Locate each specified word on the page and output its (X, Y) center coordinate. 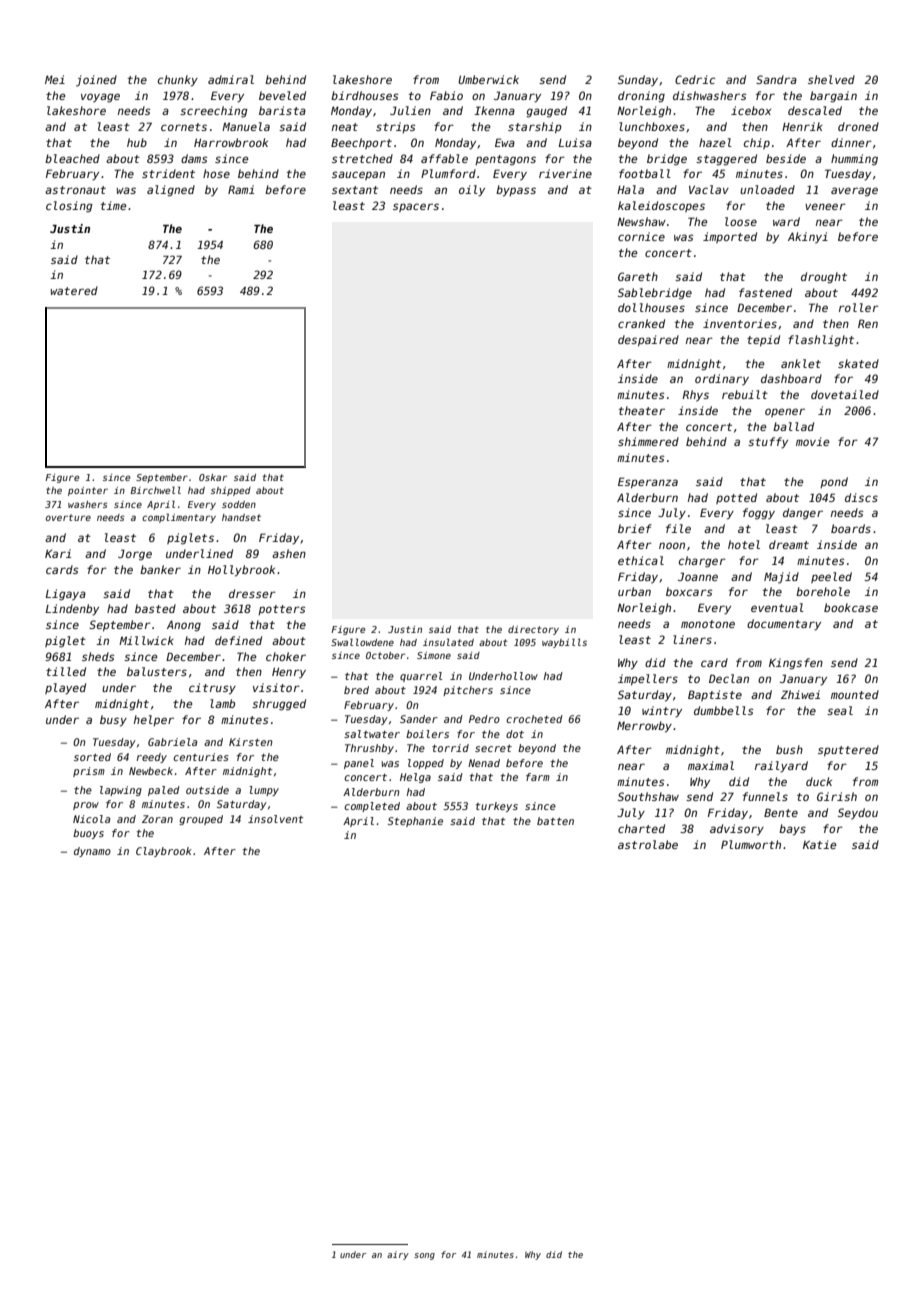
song (424, 1256)
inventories (740, 323)
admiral (231, 79)
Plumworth (751, 844)
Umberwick (488, 79)
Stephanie (415, 822)
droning (641, 97)
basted (155, 608)
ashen (289, 553)
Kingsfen (796, 664)
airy (398, 1255)
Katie (819, 844)
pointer (88, 491)
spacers (416, 207)
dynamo (92, 852)
